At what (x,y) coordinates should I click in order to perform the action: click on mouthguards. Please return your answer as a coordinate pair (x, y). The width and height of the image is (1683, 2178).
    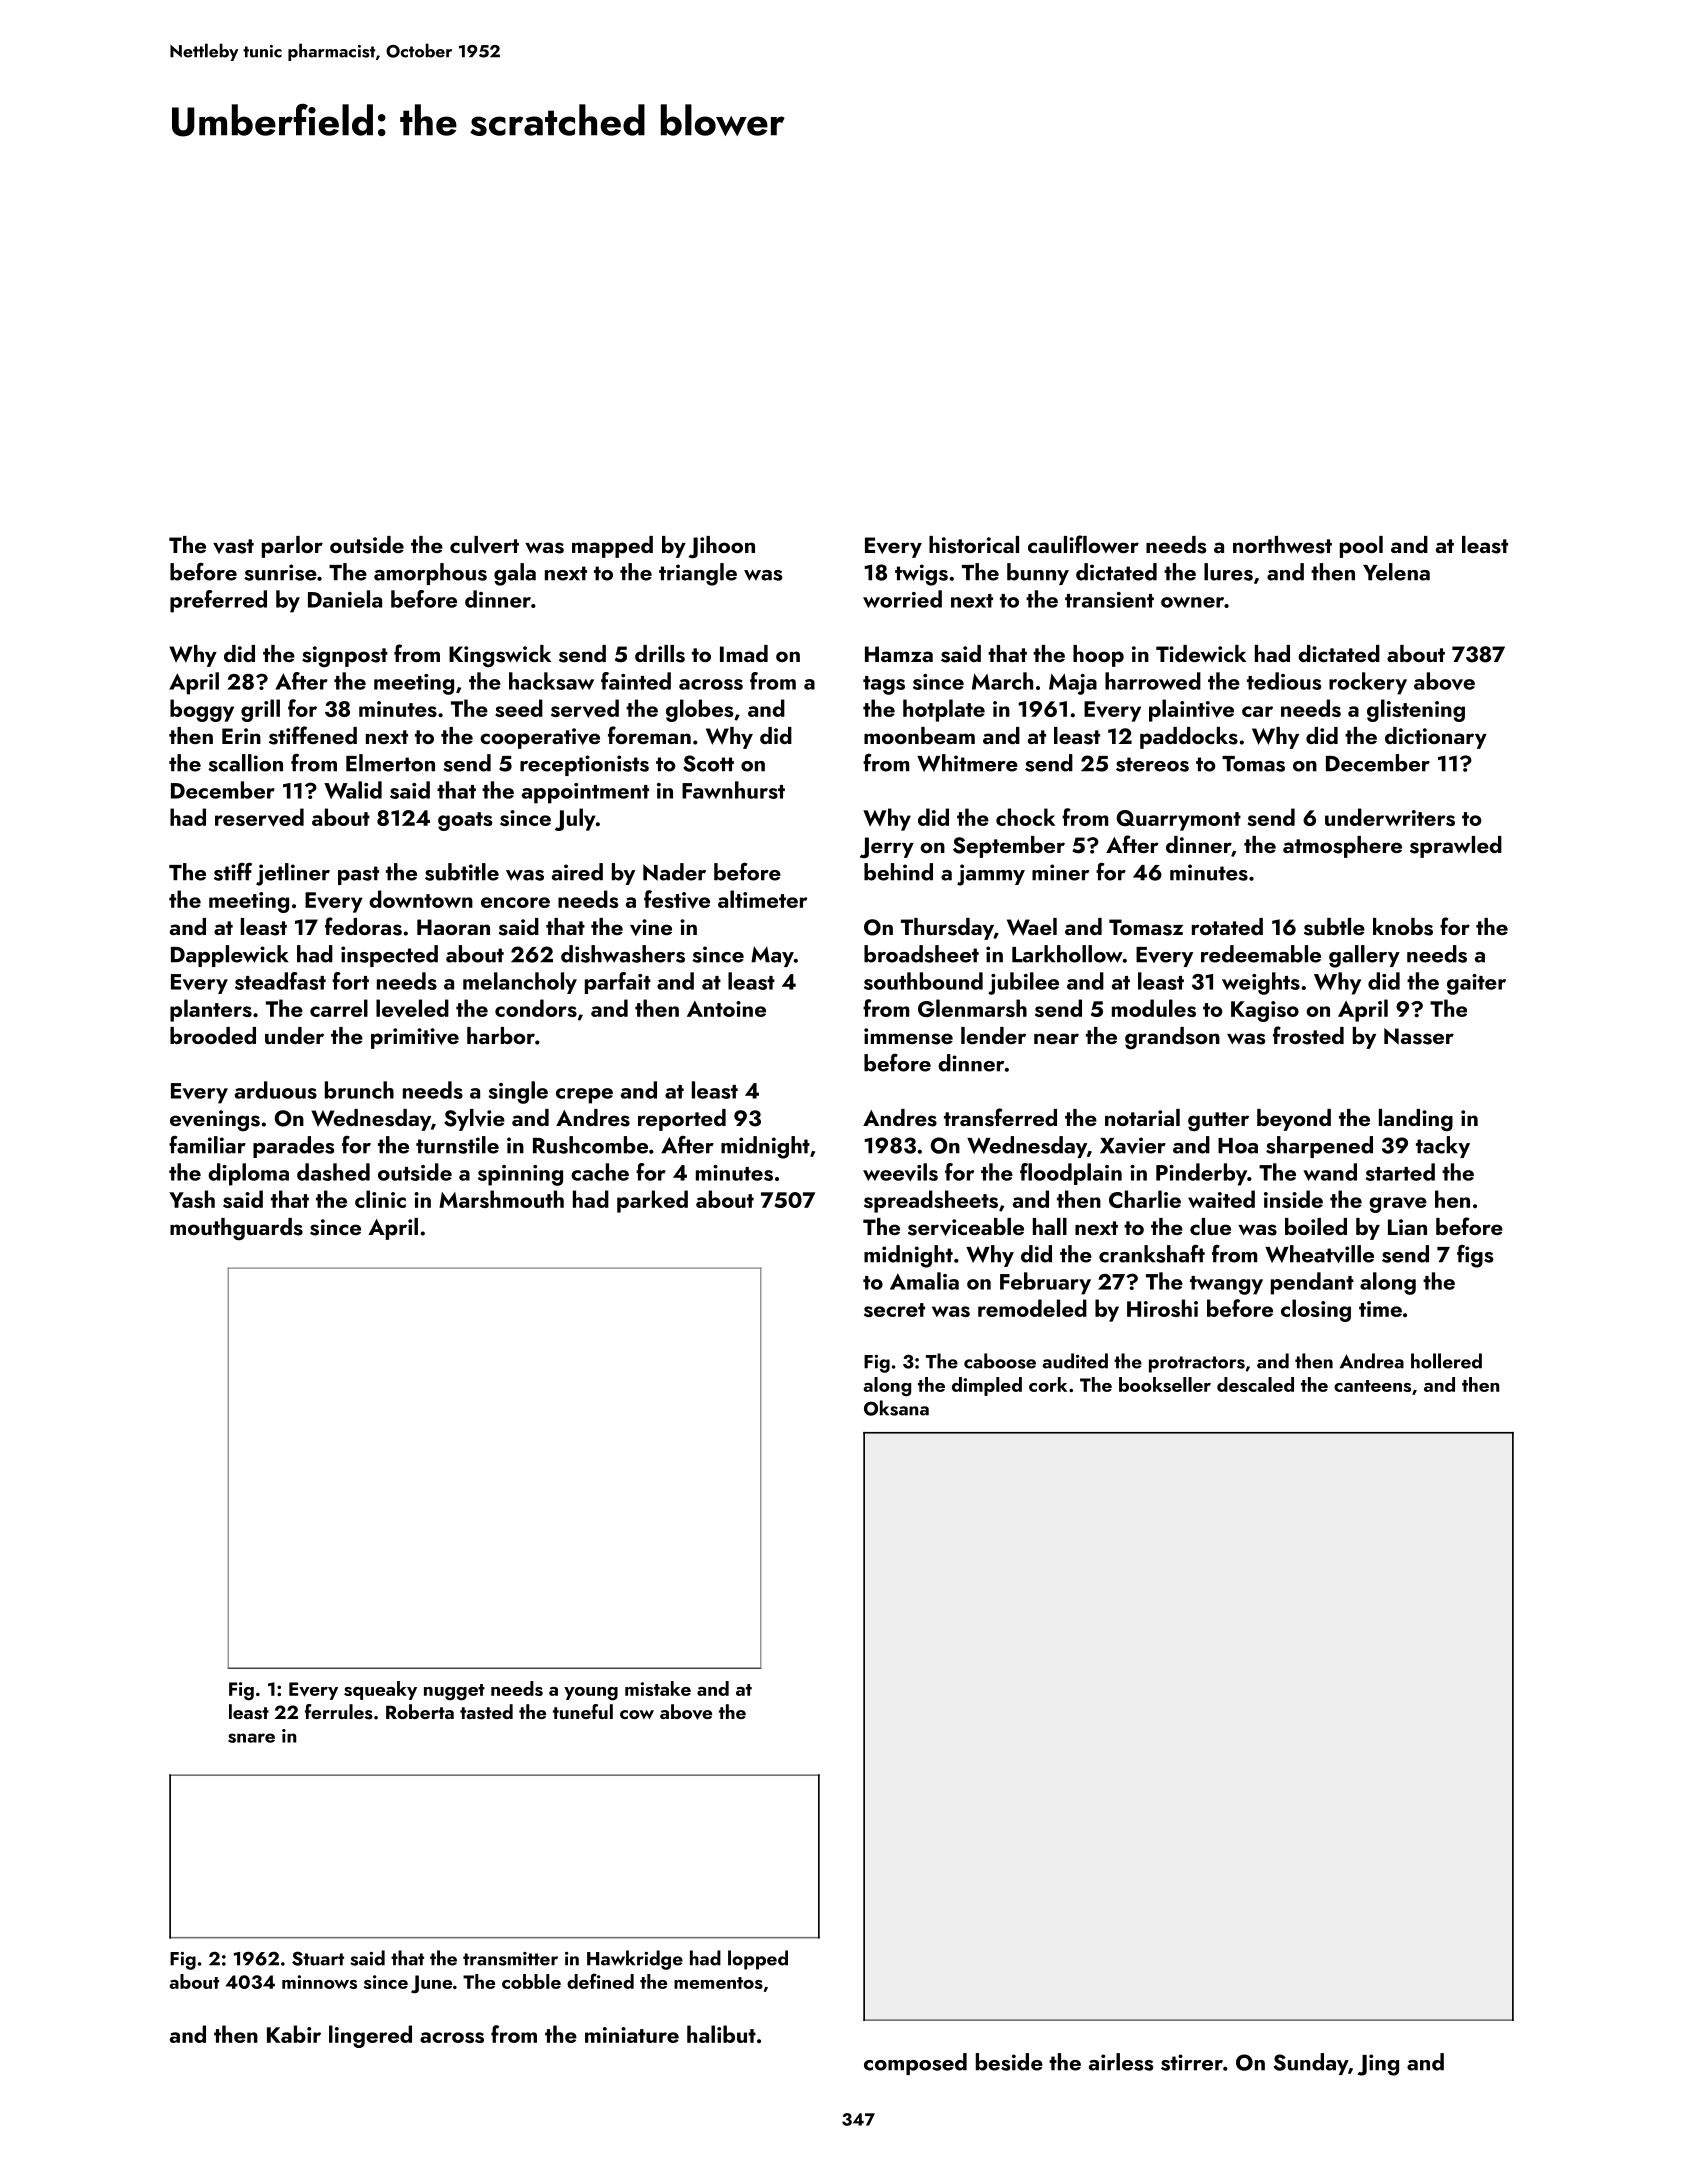
    Looking at the image, I should click on (236, 1229).
